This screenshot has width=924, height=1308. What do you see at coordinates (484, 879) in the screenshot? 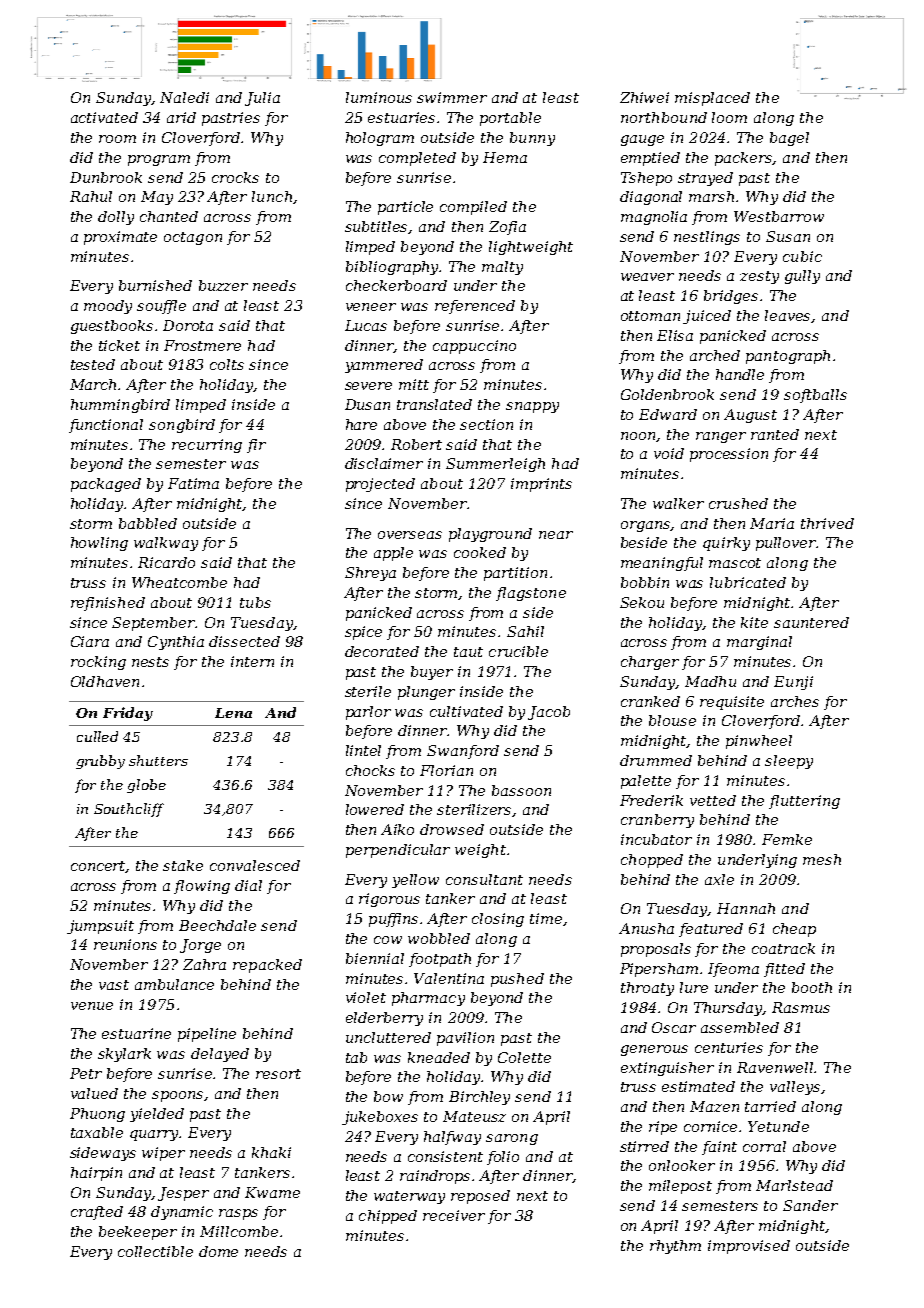
I see `consultant` at bounding box center [484, 879].
